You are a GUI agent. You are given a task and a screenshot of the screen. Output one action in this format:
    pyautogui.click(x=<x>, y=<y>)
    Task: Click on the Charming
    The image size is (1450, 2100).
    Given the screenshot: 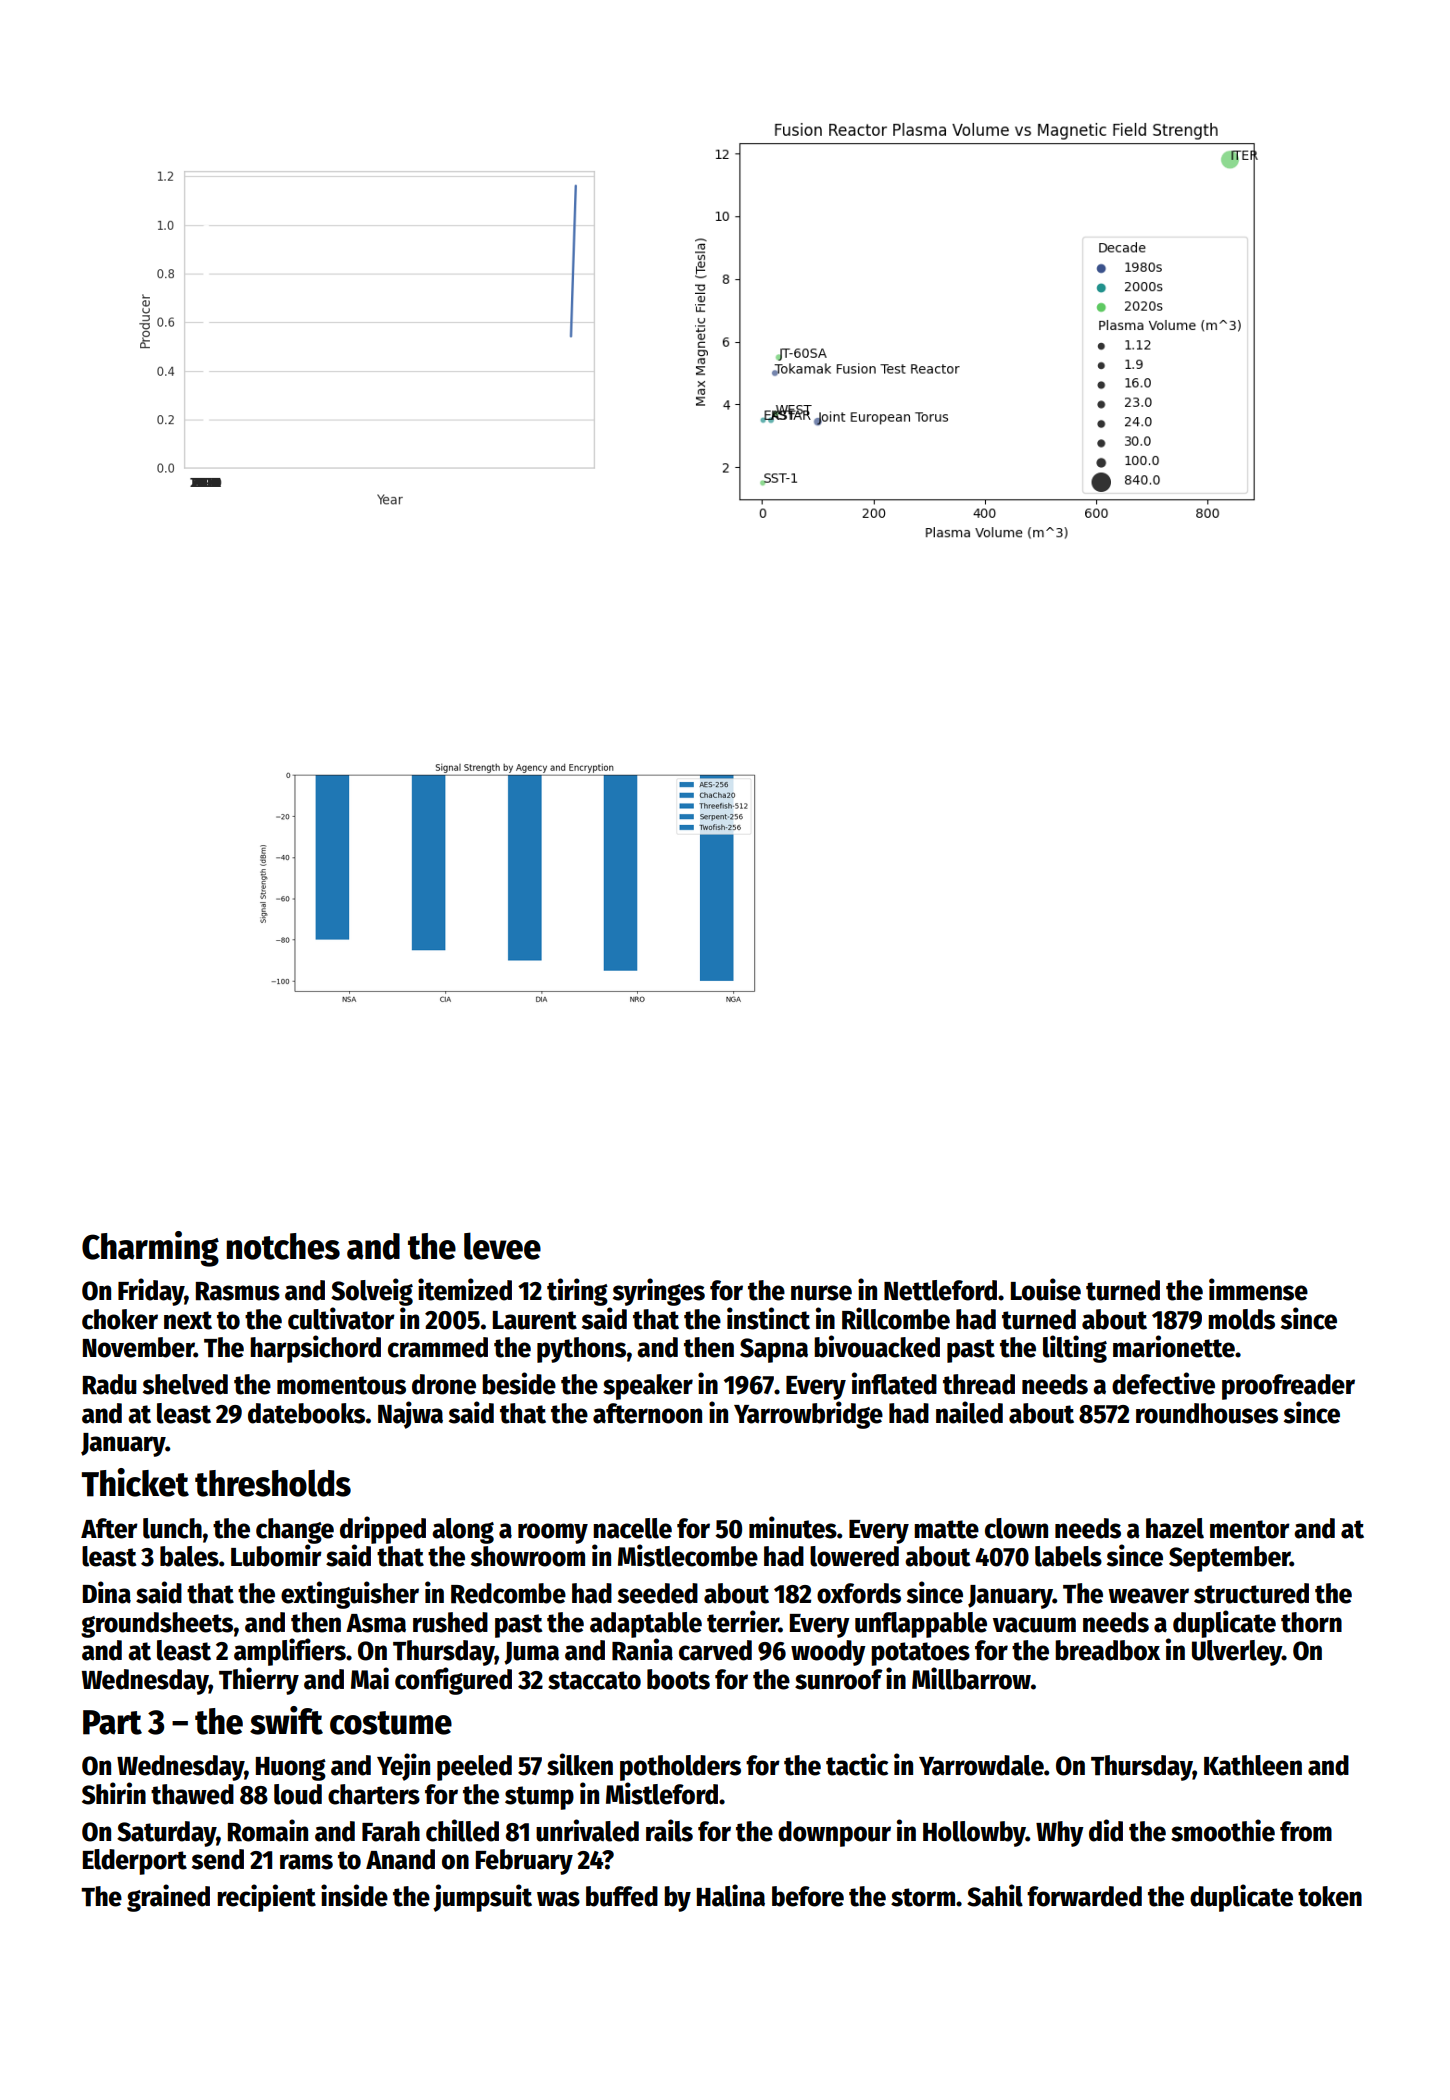 What is the action you would take?
    pyautogui.click(x=150, y=1249)
